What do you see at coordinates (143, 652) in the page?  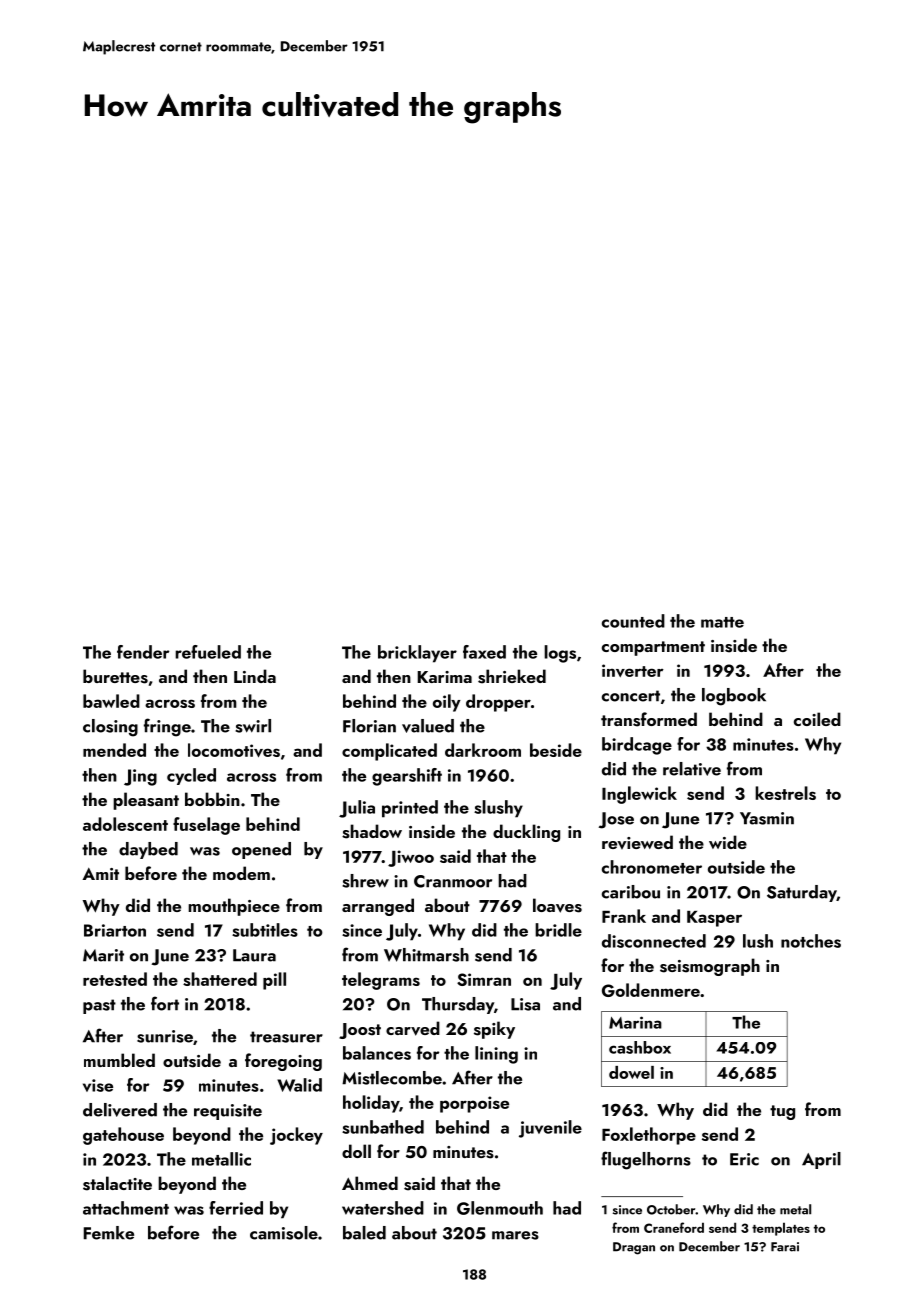 I see `fender` at bounding box center [143, 652].
